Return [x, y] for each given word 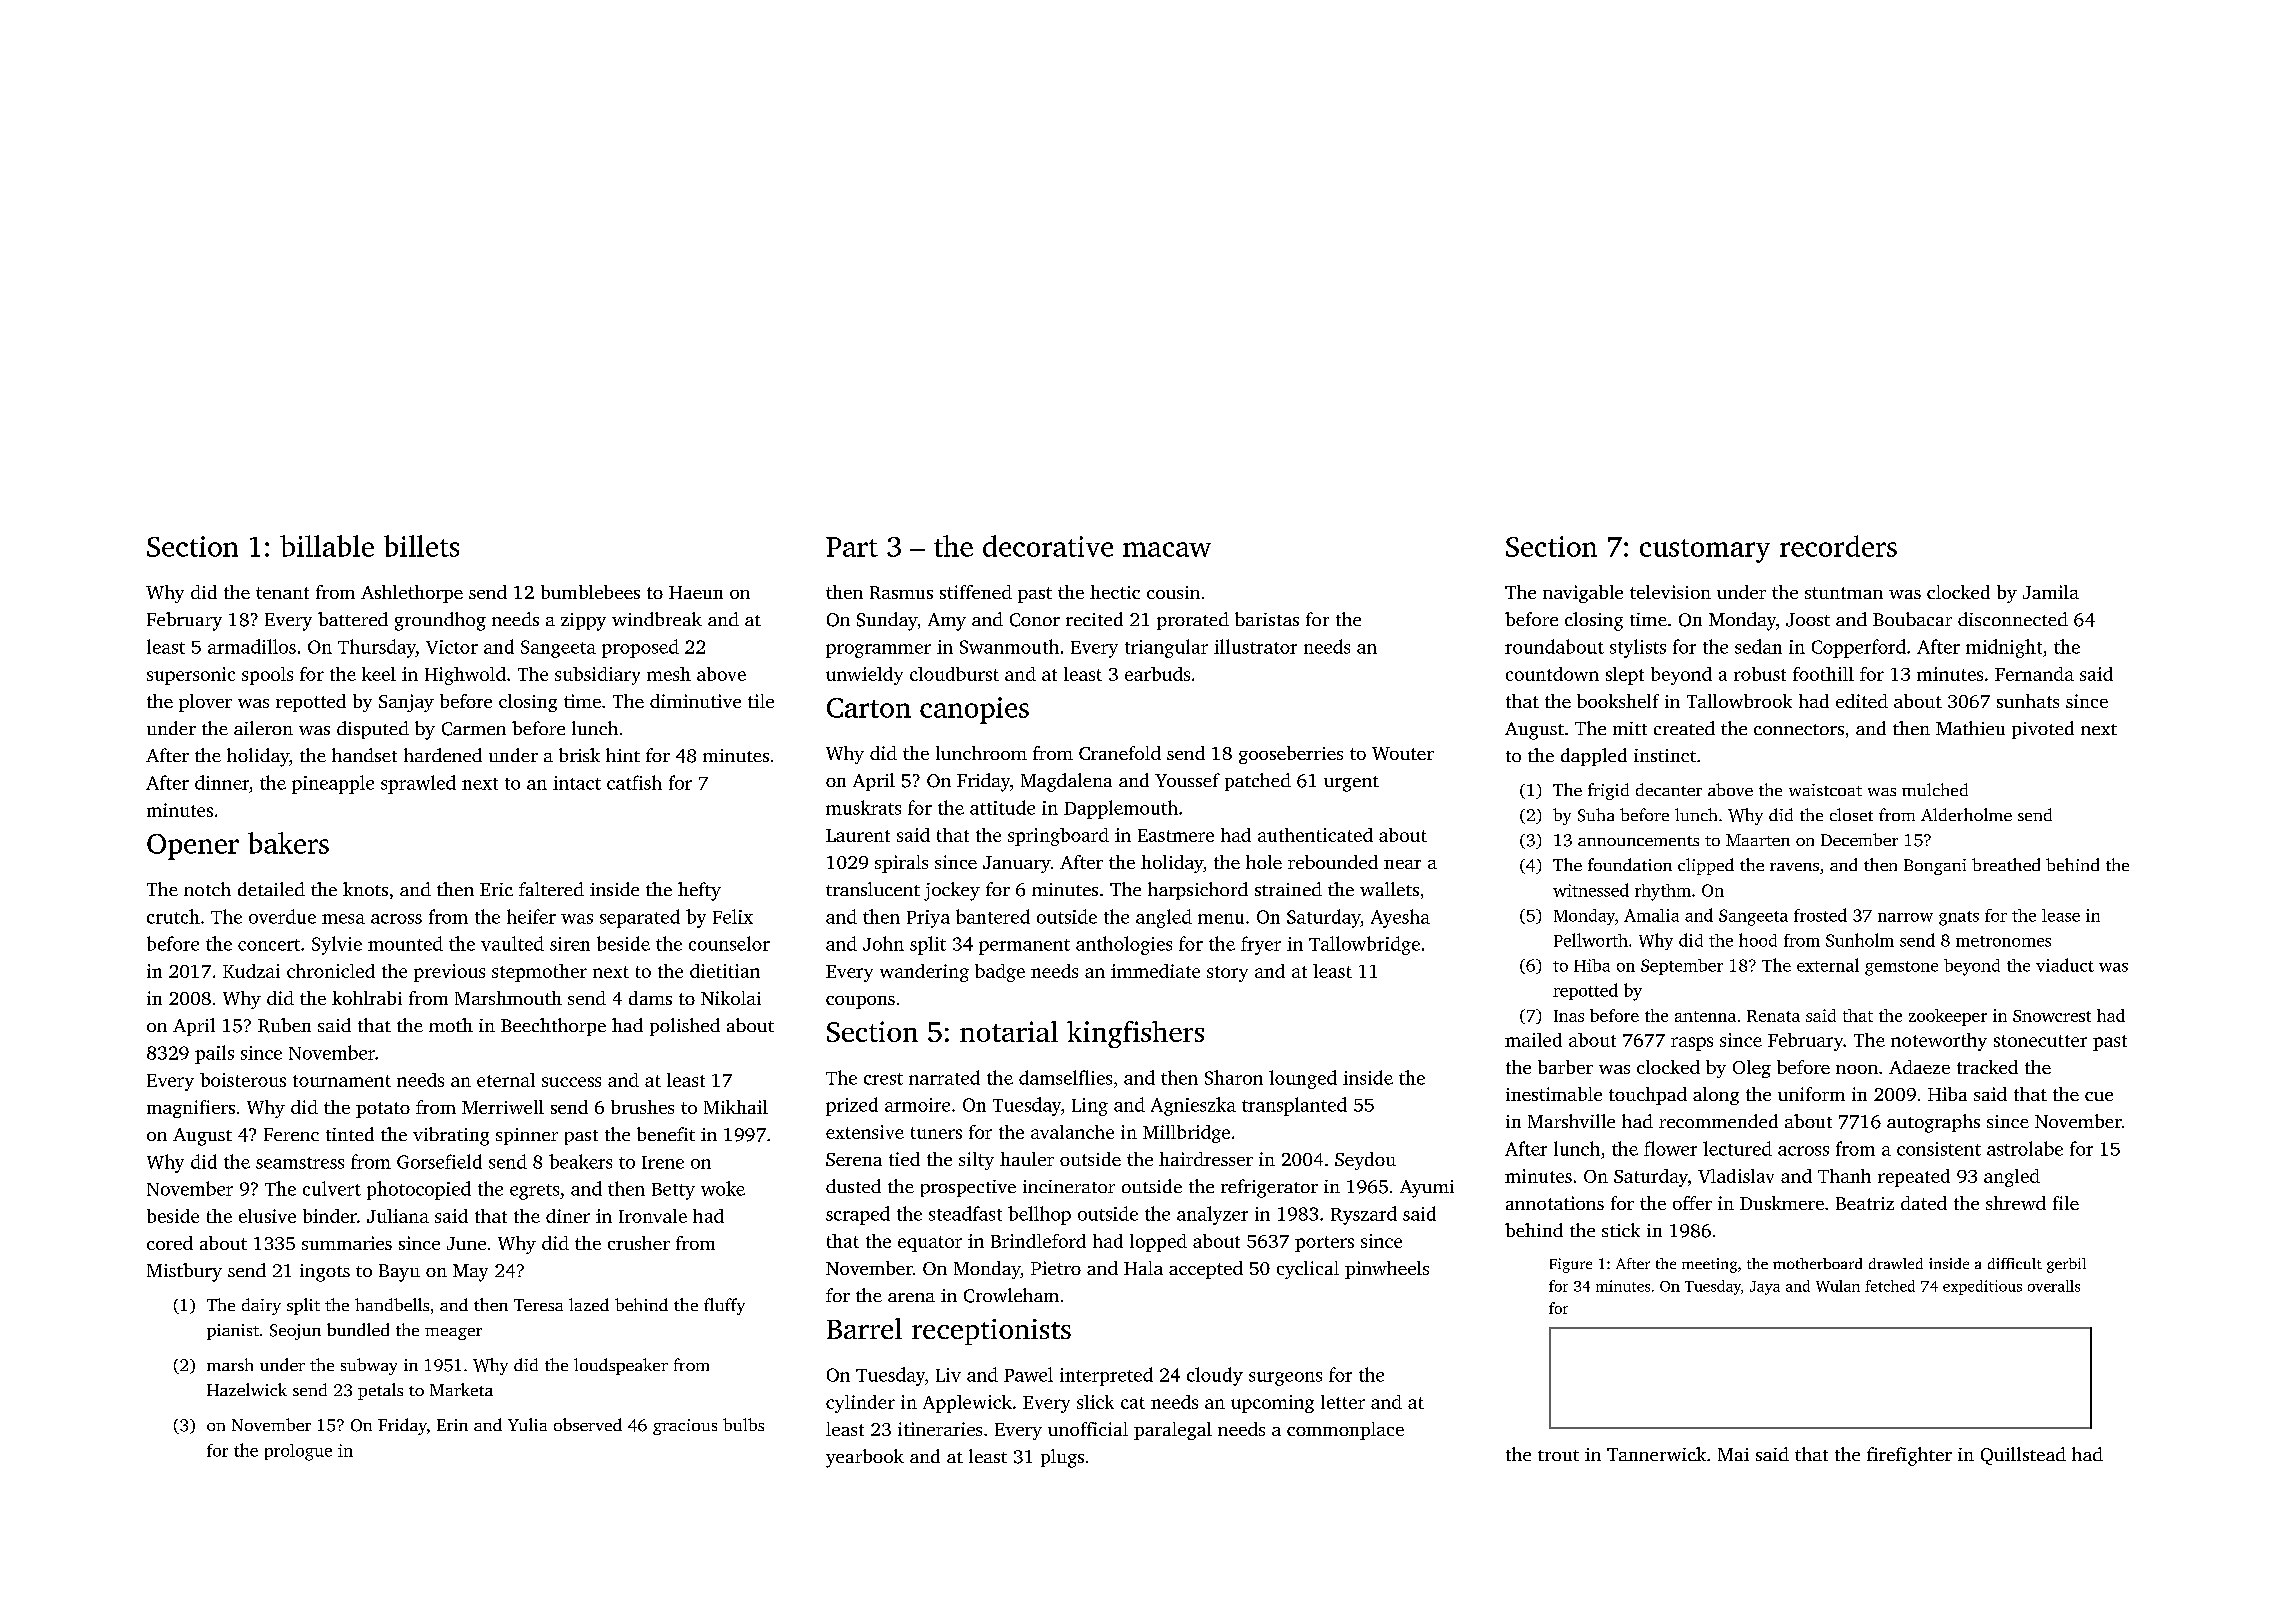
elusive [267, 1216]
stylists [1638, 648]
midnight [2004, 648]
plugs [1062, 1458]
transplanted [1294, 1106]
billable [327, 546]
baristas [1267, 619]
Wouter [1403, 753]
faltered [551, 889]
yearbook [865, 1458]
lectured [1737, 1148]
